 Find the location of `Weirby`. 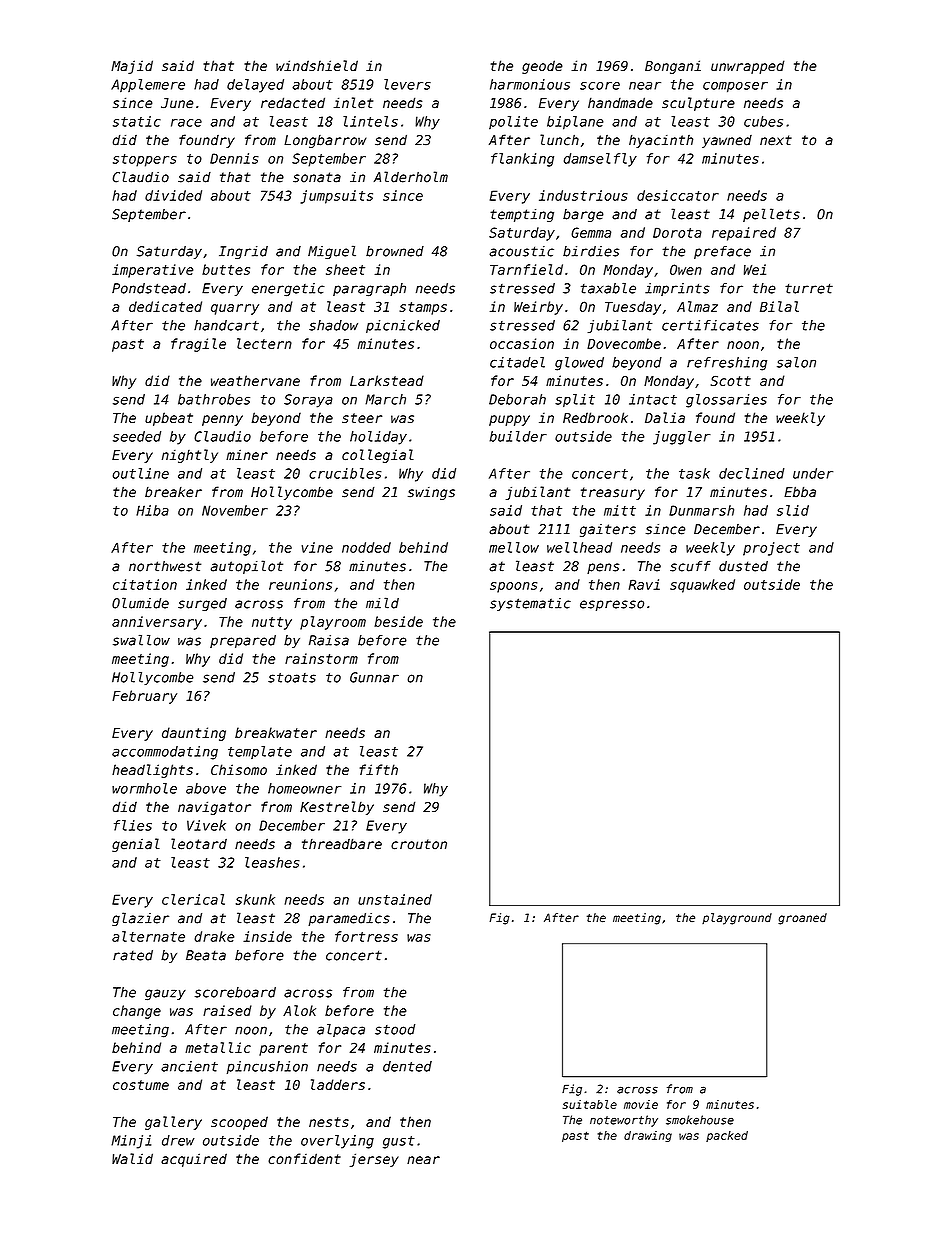

Weirby is located at coordinates (538, 308).
